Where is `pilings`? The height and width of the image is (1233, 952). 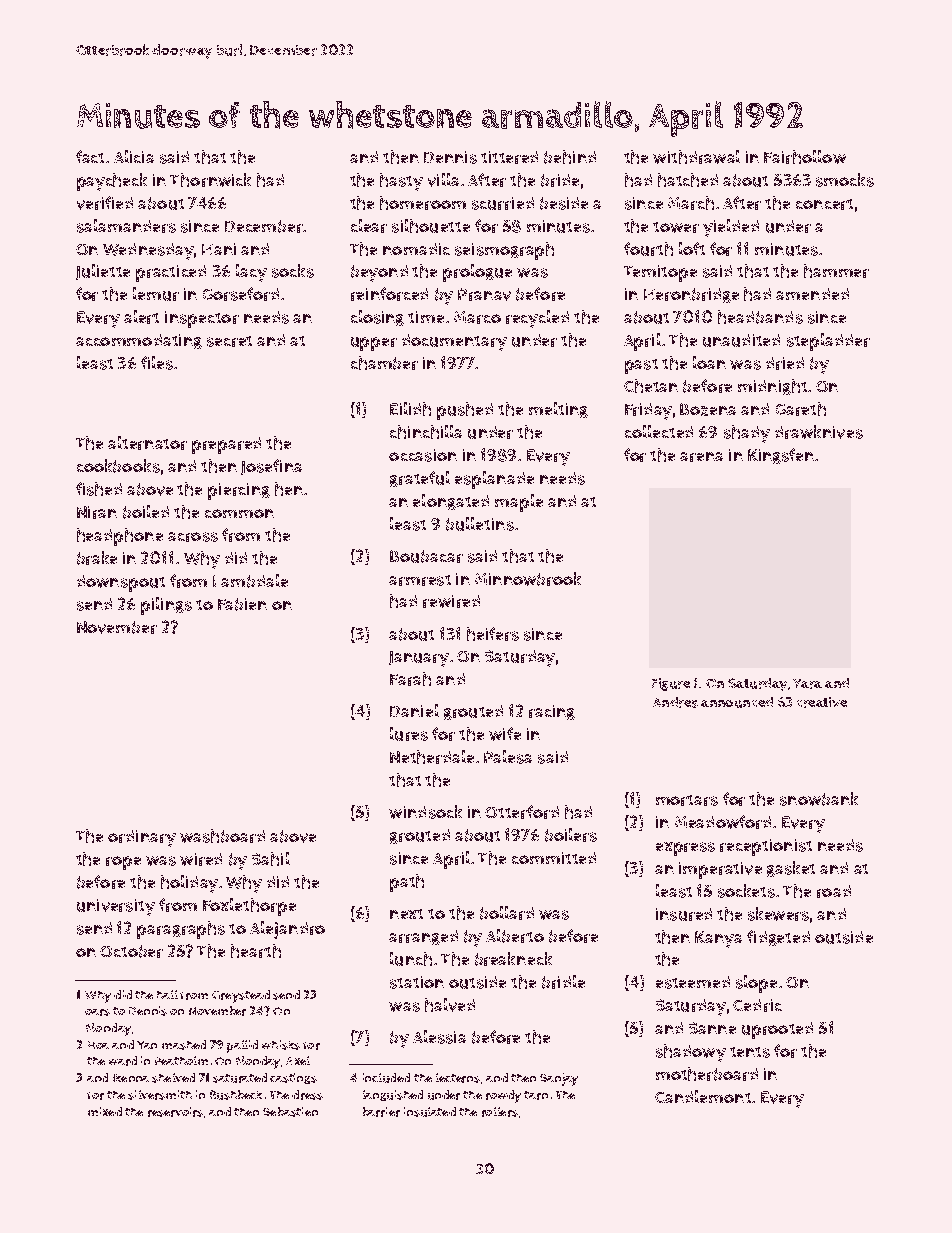
pilings is located at coordinates (166, 606).
